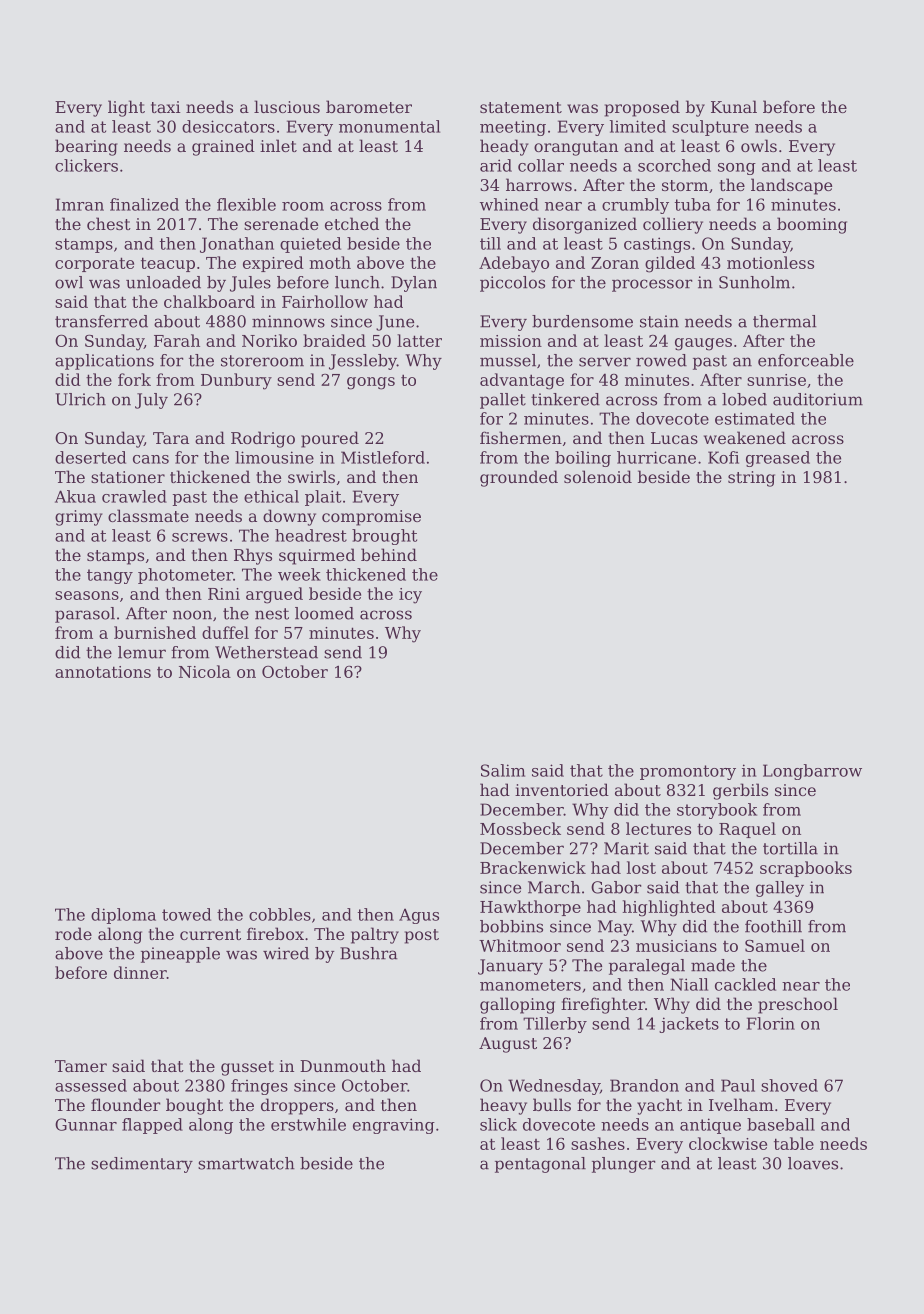  What do you see at coordinates (670, 264) in the document?
I see `gilded` at bounding box center [670, 264].
